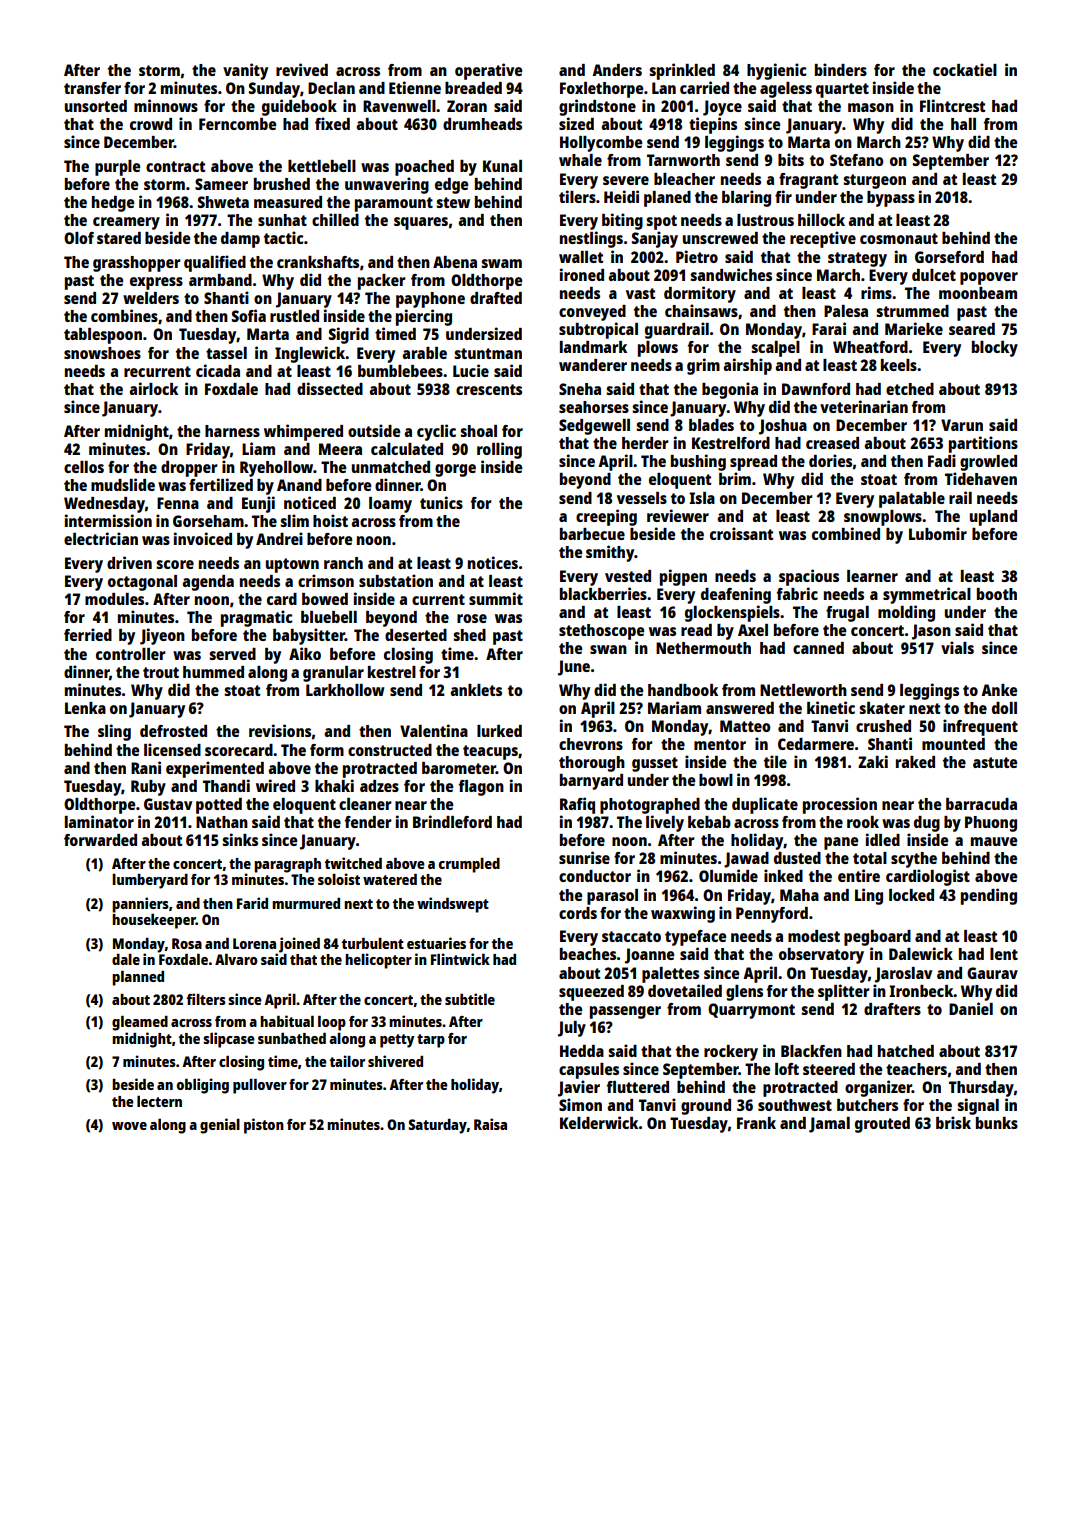 The image size is (1082, 1530). What do you see at coordinates (776, 71) in the document?
I see `hygienic` at bounding box center [776, 71].
